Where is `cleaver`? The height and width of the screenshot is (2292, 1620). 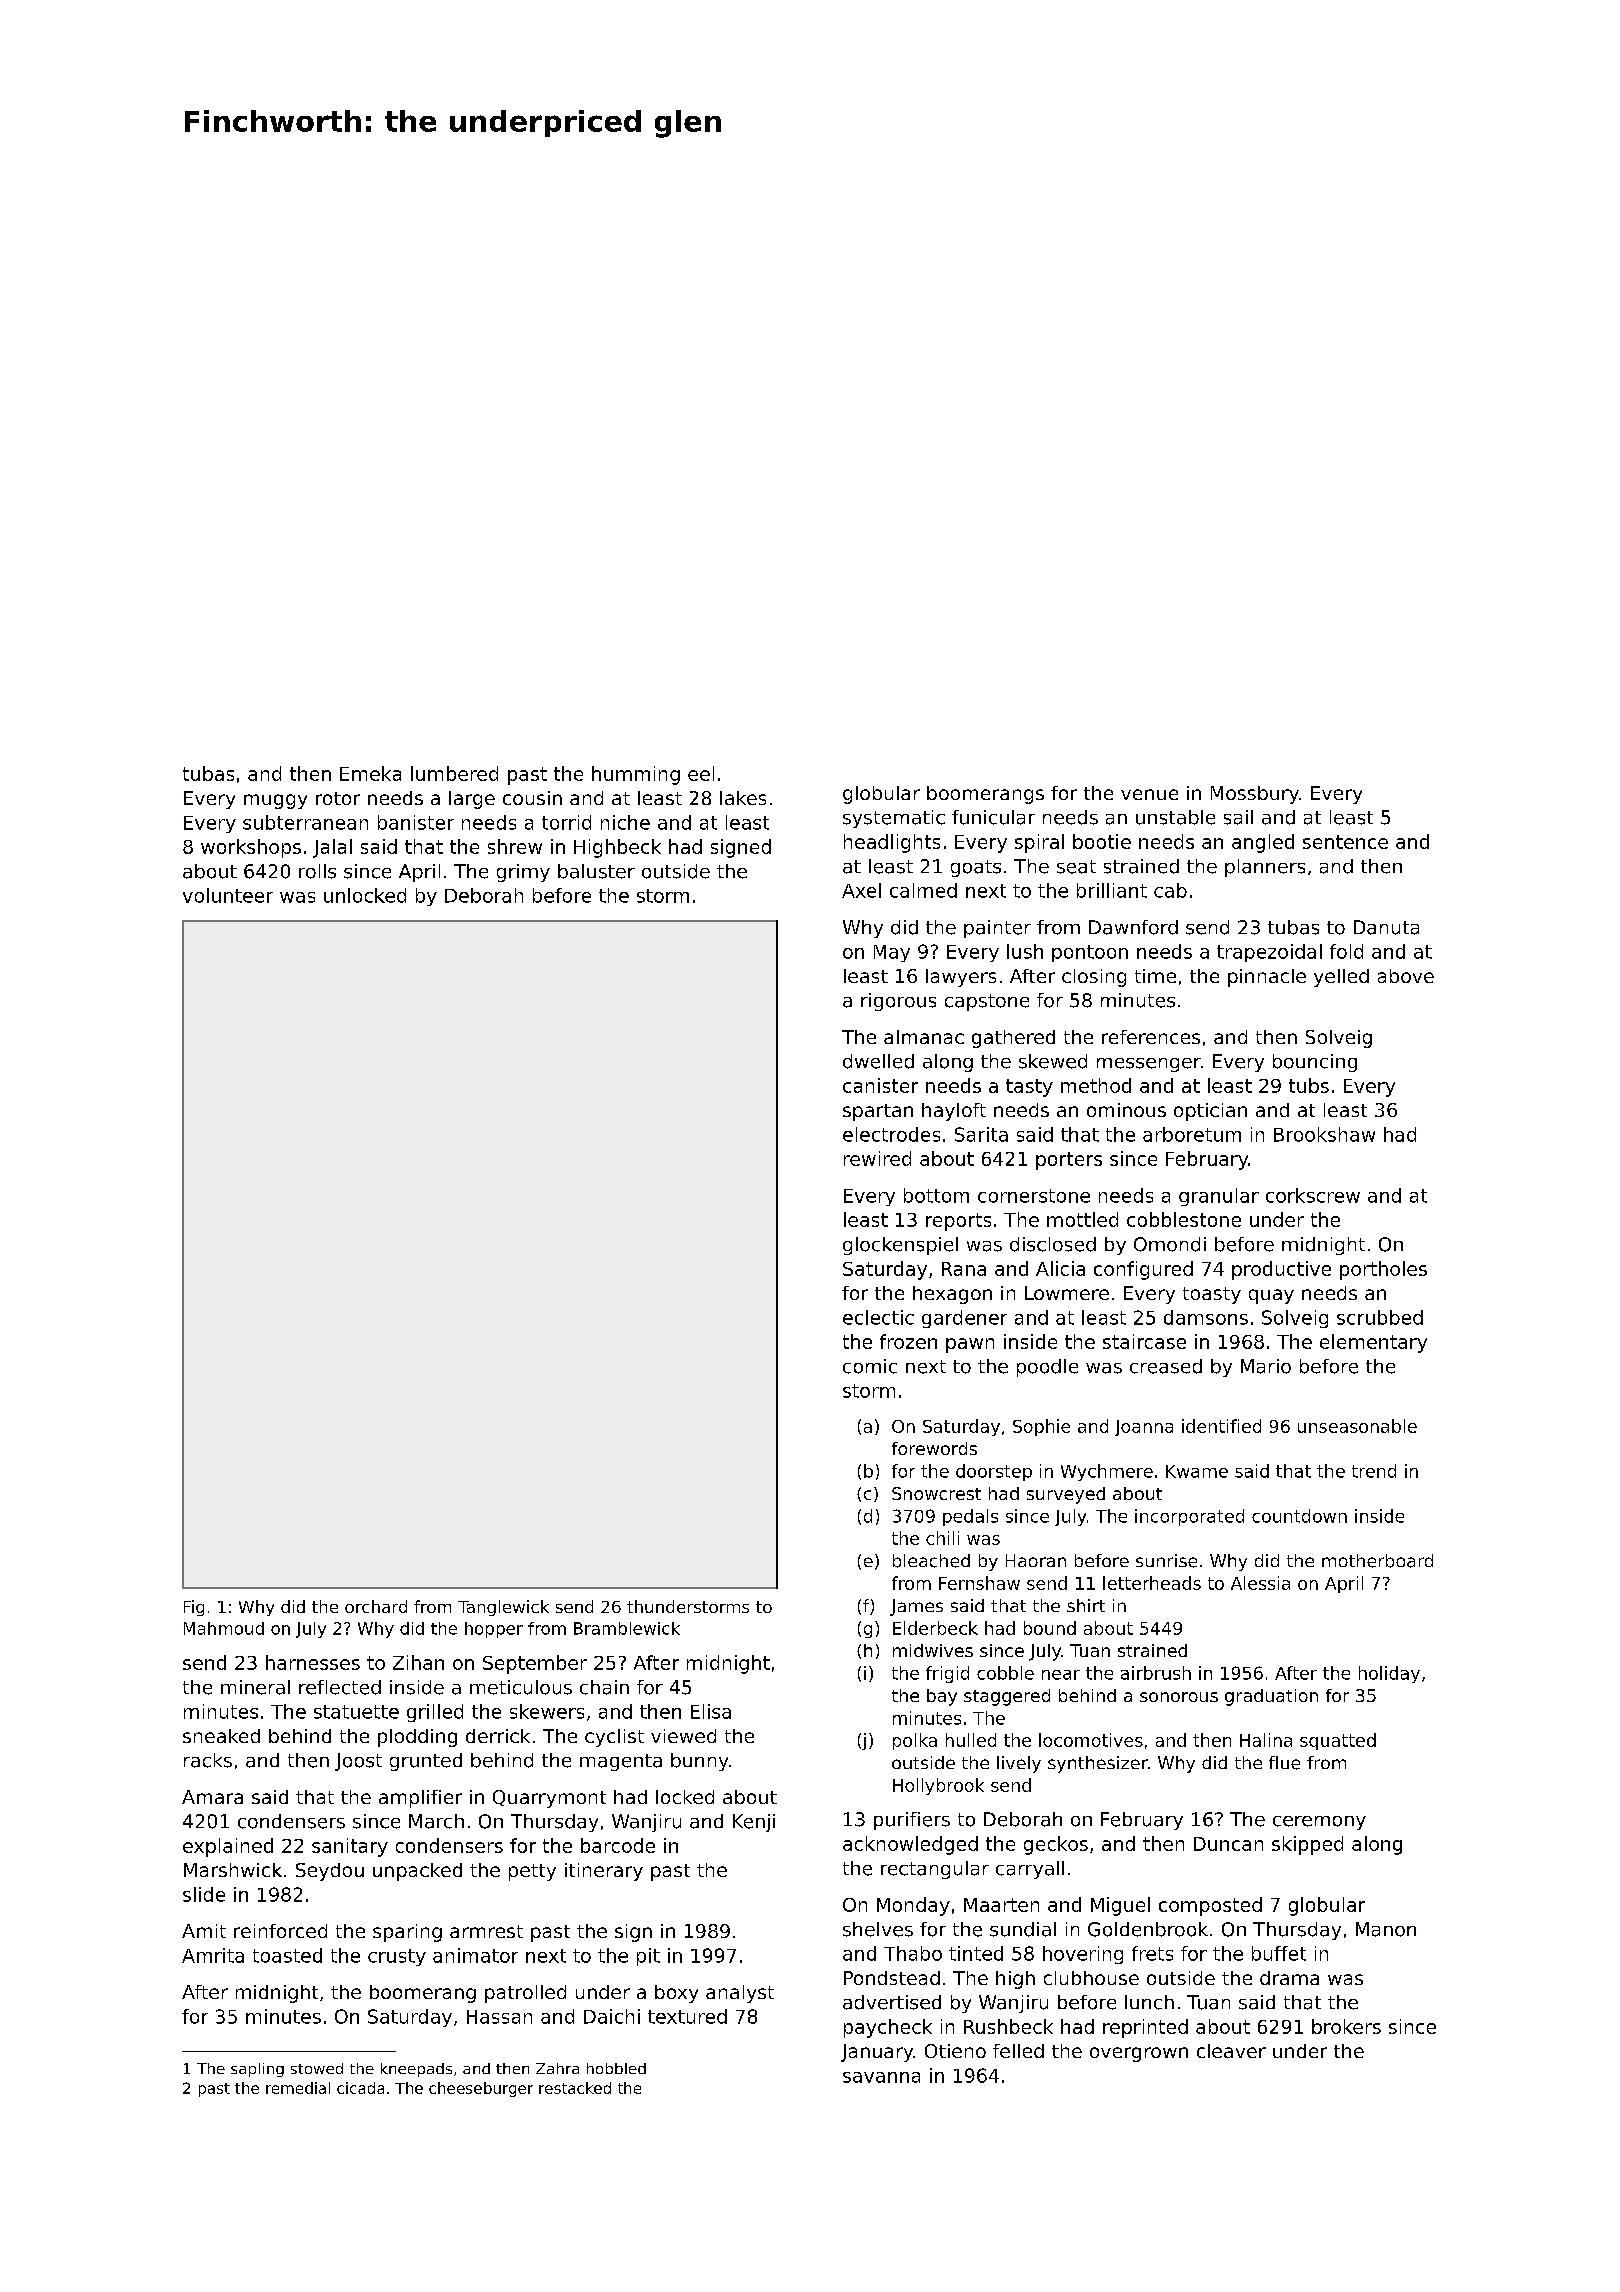
cleaver is located at coordinates (1231, 2051).
